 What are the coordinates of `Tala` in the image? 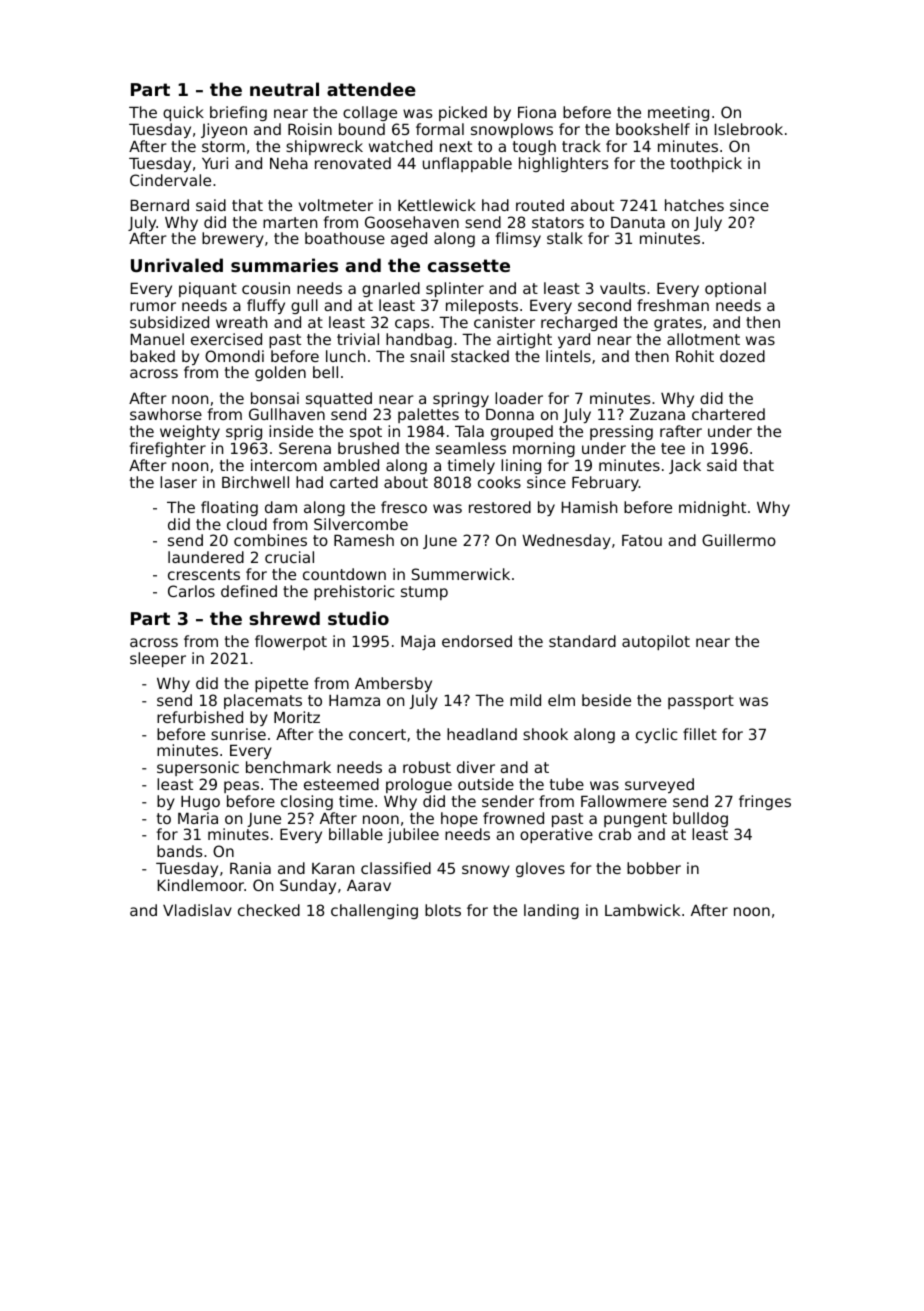 It's located at (469, 431).
